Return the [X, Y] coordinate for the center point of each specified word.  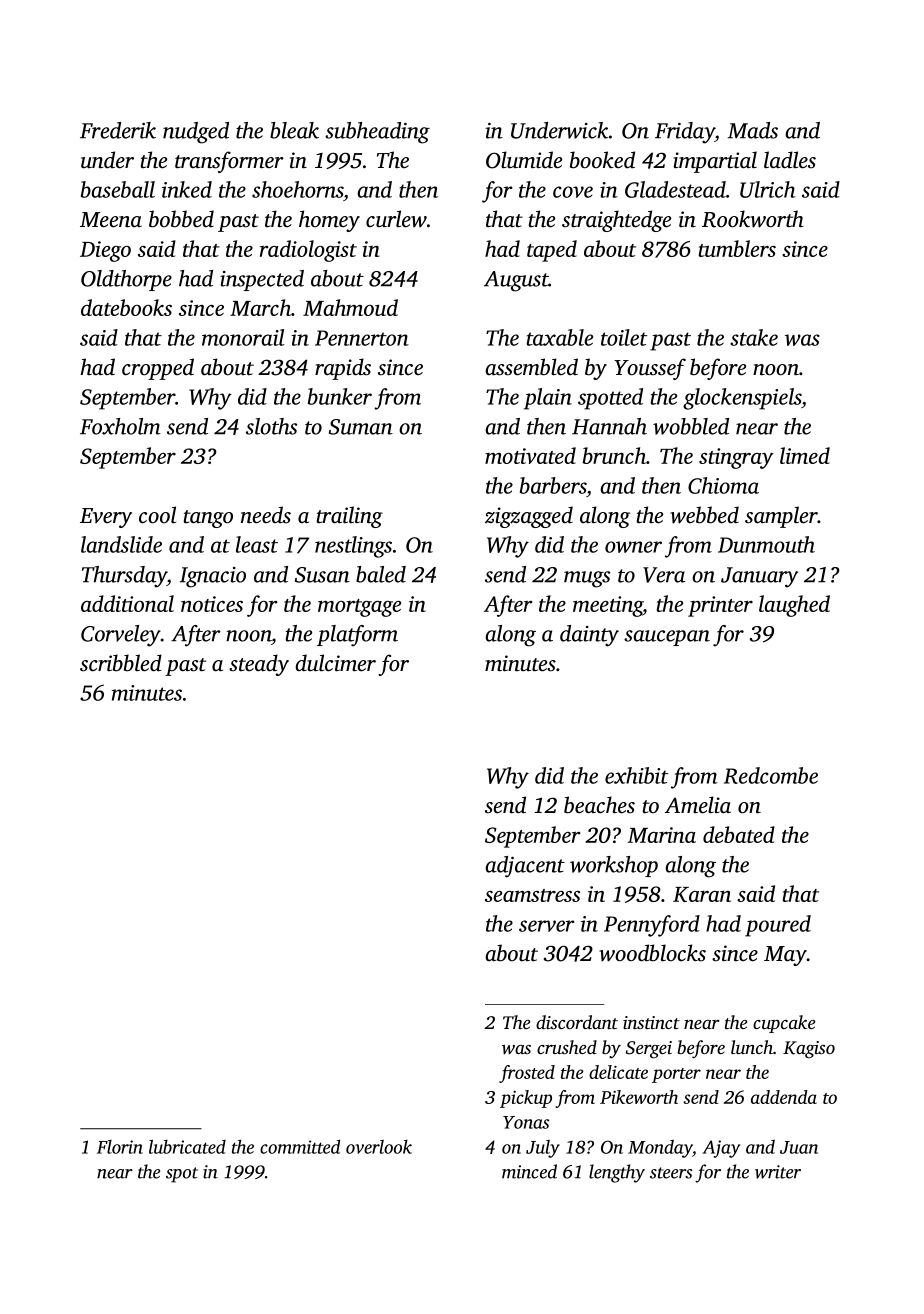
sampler [781, 517]
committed [300, 1147]
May [785, 956]
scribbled [121, 663]
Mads [753, 130]
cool [157, 515]
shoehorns [298, 189]
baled [381, 574]
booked [602, 160]
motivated [530, 455]
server [547, 926]
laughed [794, 606]
